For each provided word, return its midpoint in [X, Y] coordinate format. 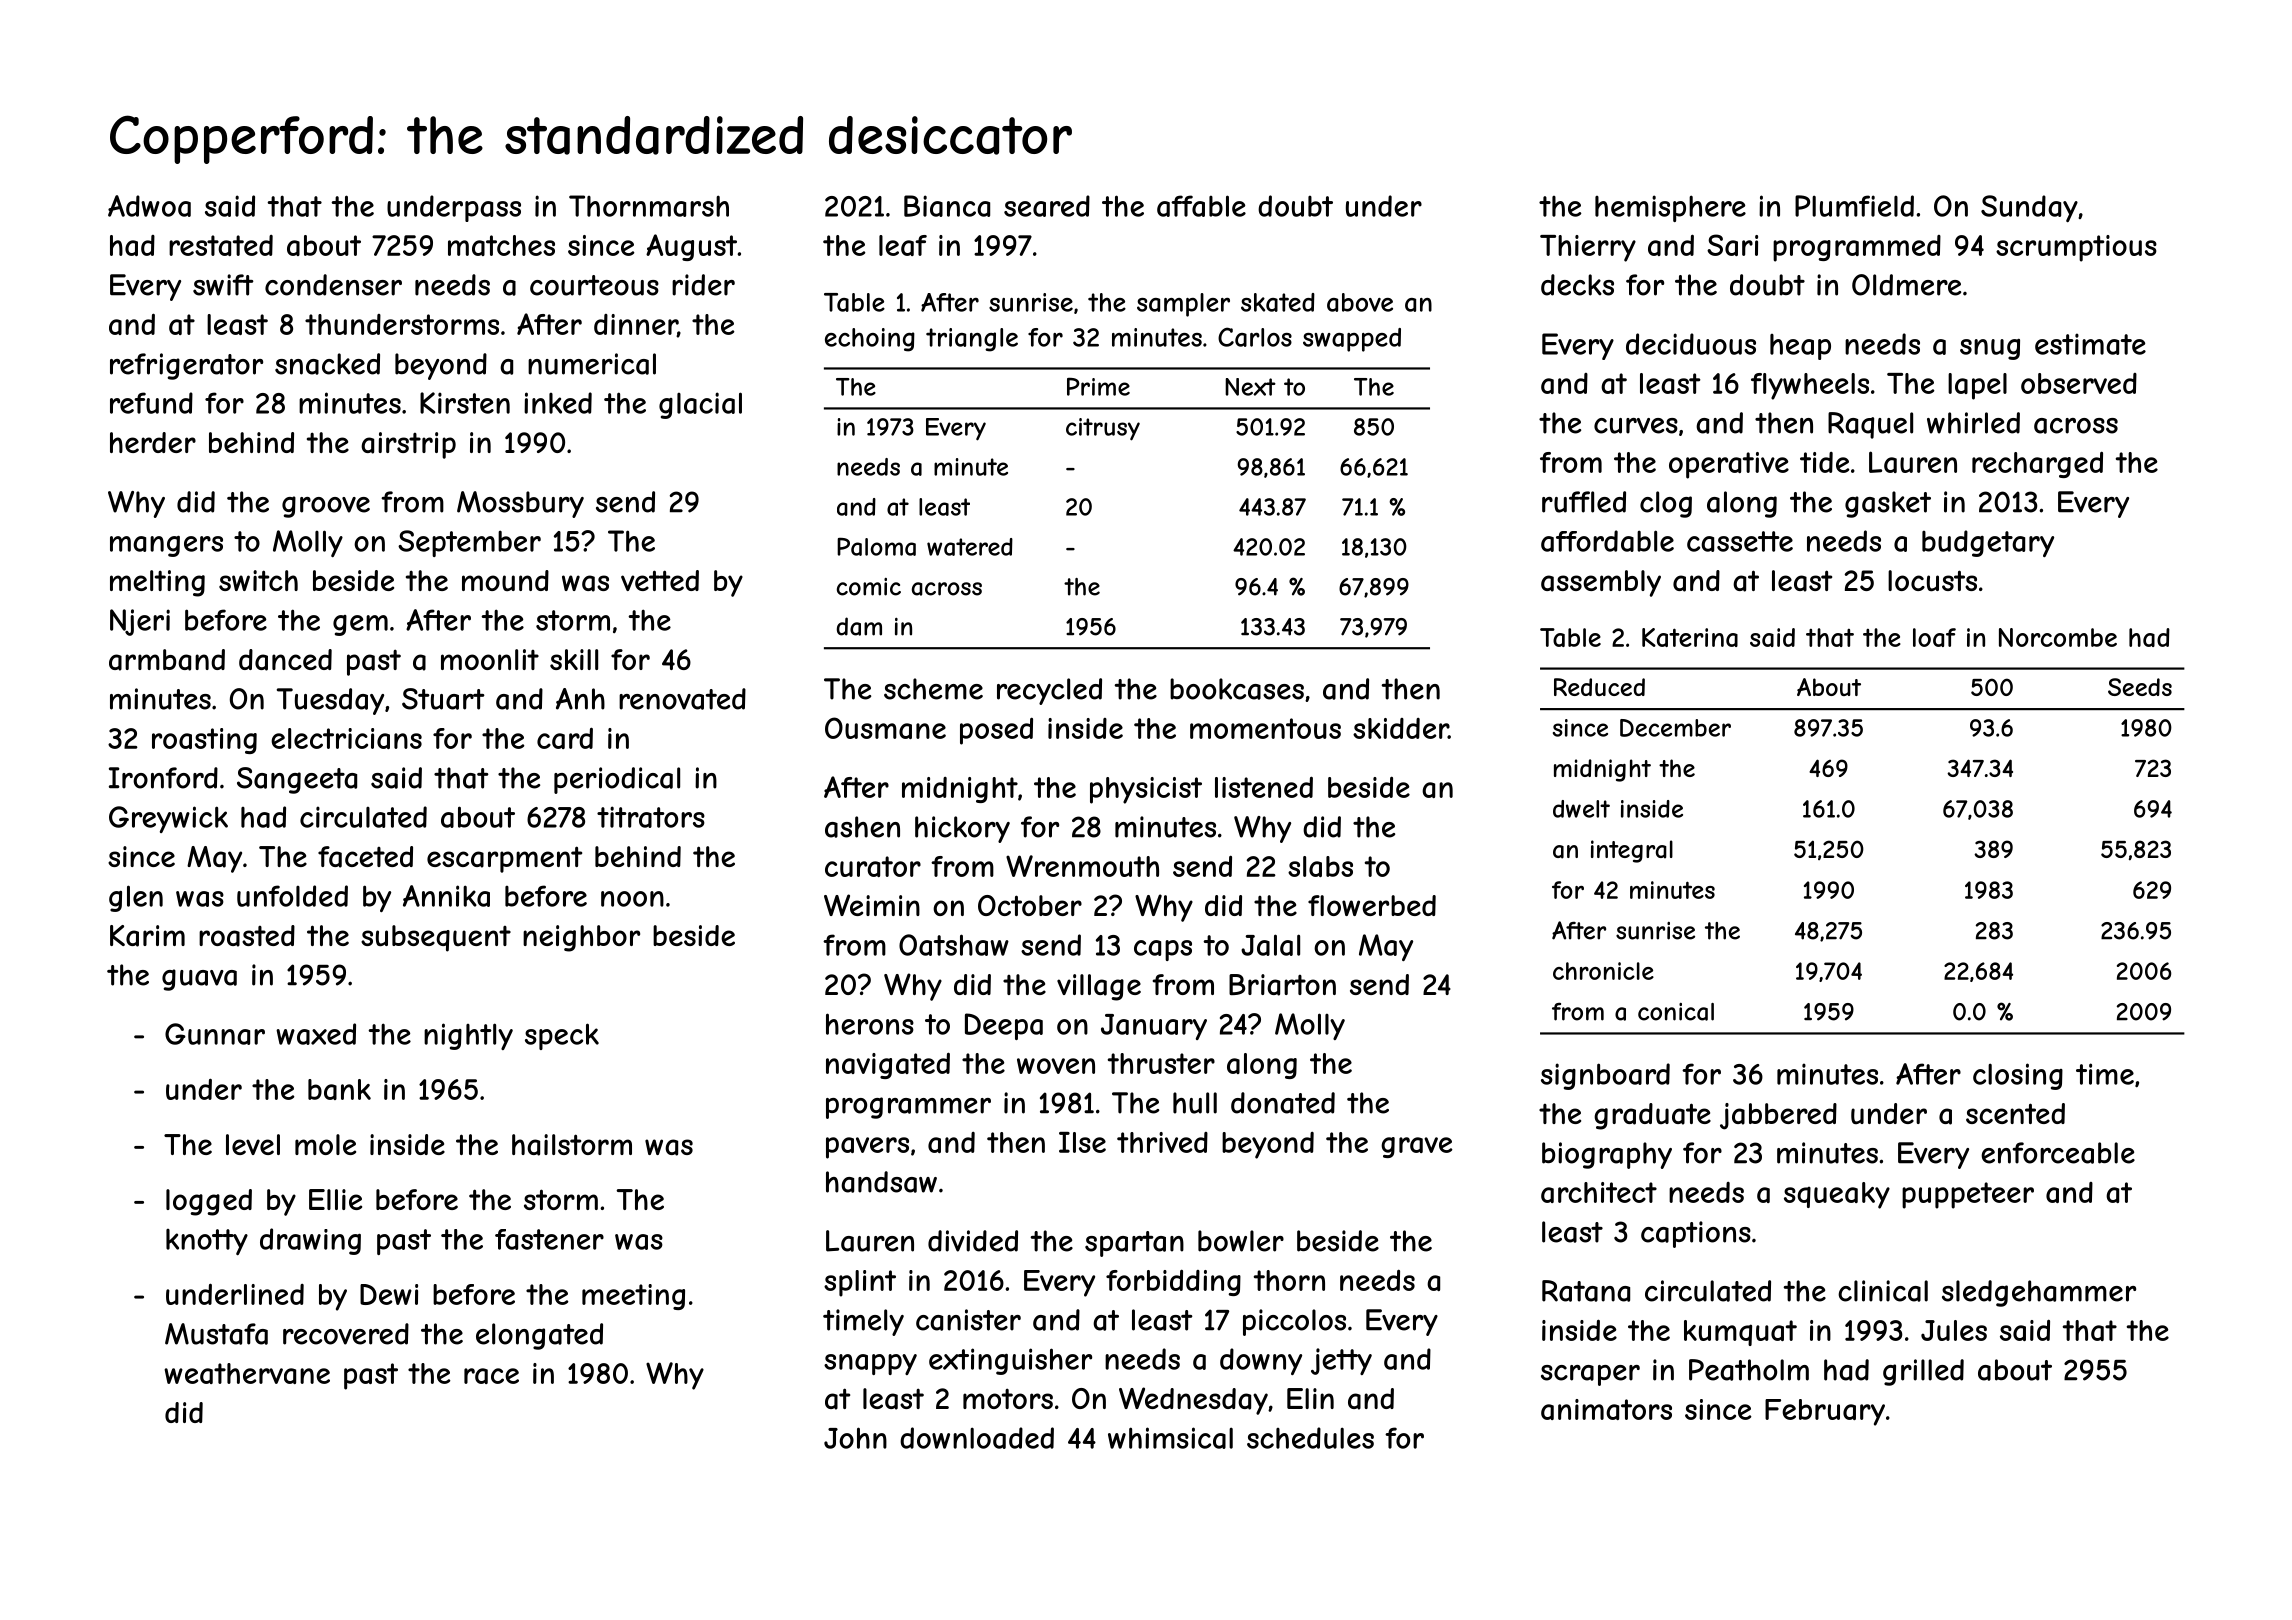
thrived [1162, 1142]
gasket [1888, 504]
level [253, 1144]
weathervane [247, 1373]
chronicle [1603, 971]
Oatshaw [954, 945]
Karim [147, 936]
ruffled [1584, 502]
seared [1047, 206]
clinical [1883, 1291]
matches [501, 245]
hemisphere [1670, 208]
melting [157, 583]
